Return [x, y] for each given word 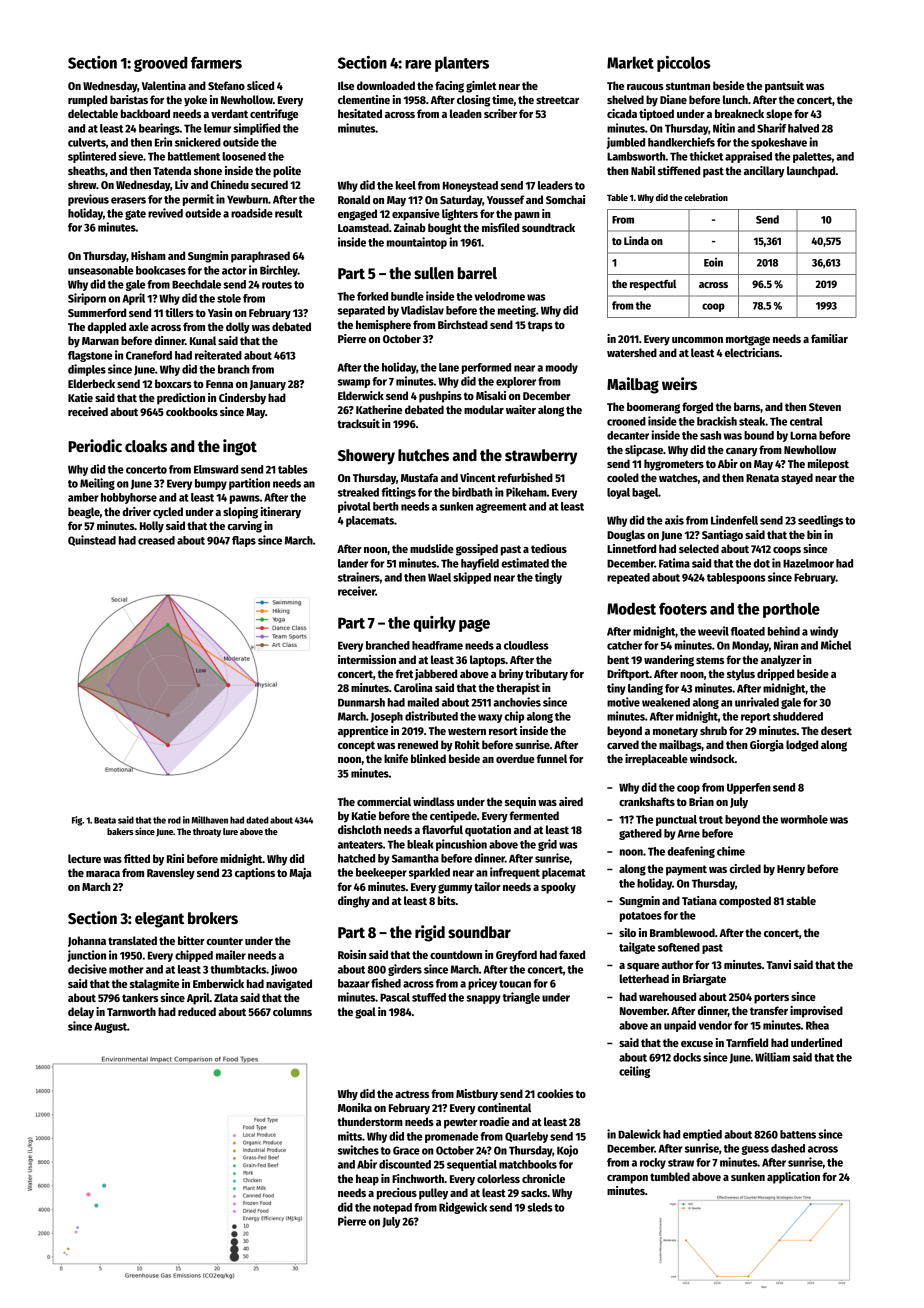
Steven [825, 407]
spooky [558, 888]
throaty [207, 832]
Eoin [713, 262]
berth [386, 506]
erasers [128, 200]
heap [367, 1180]
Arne [688, 833]
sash [710, 435]
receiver [357, 591]
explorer [516, 382]
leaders [555, 185]
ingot [240, 447]
